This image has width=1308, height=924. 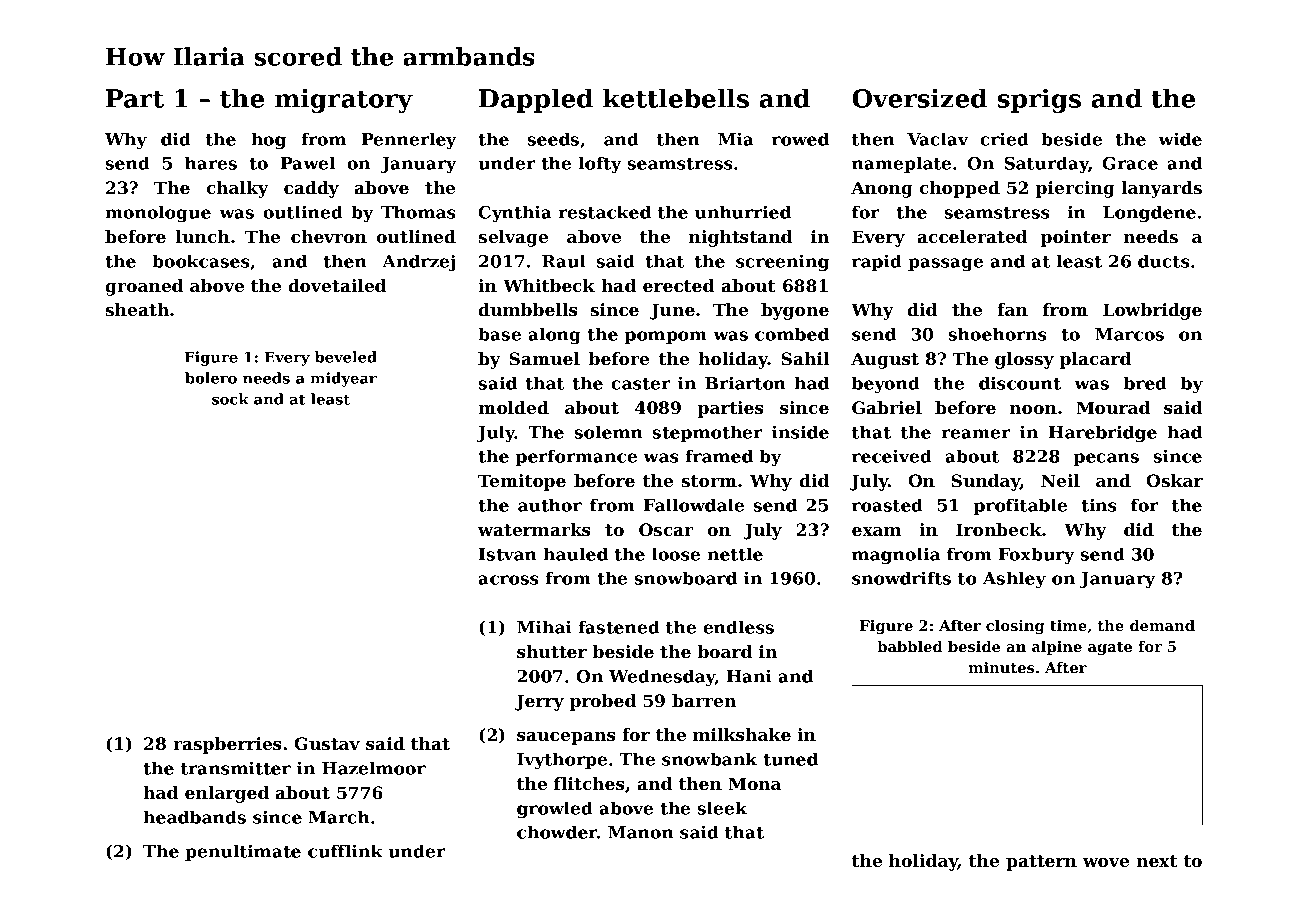 I want to click on migratory, so click(x=344, y=100).
